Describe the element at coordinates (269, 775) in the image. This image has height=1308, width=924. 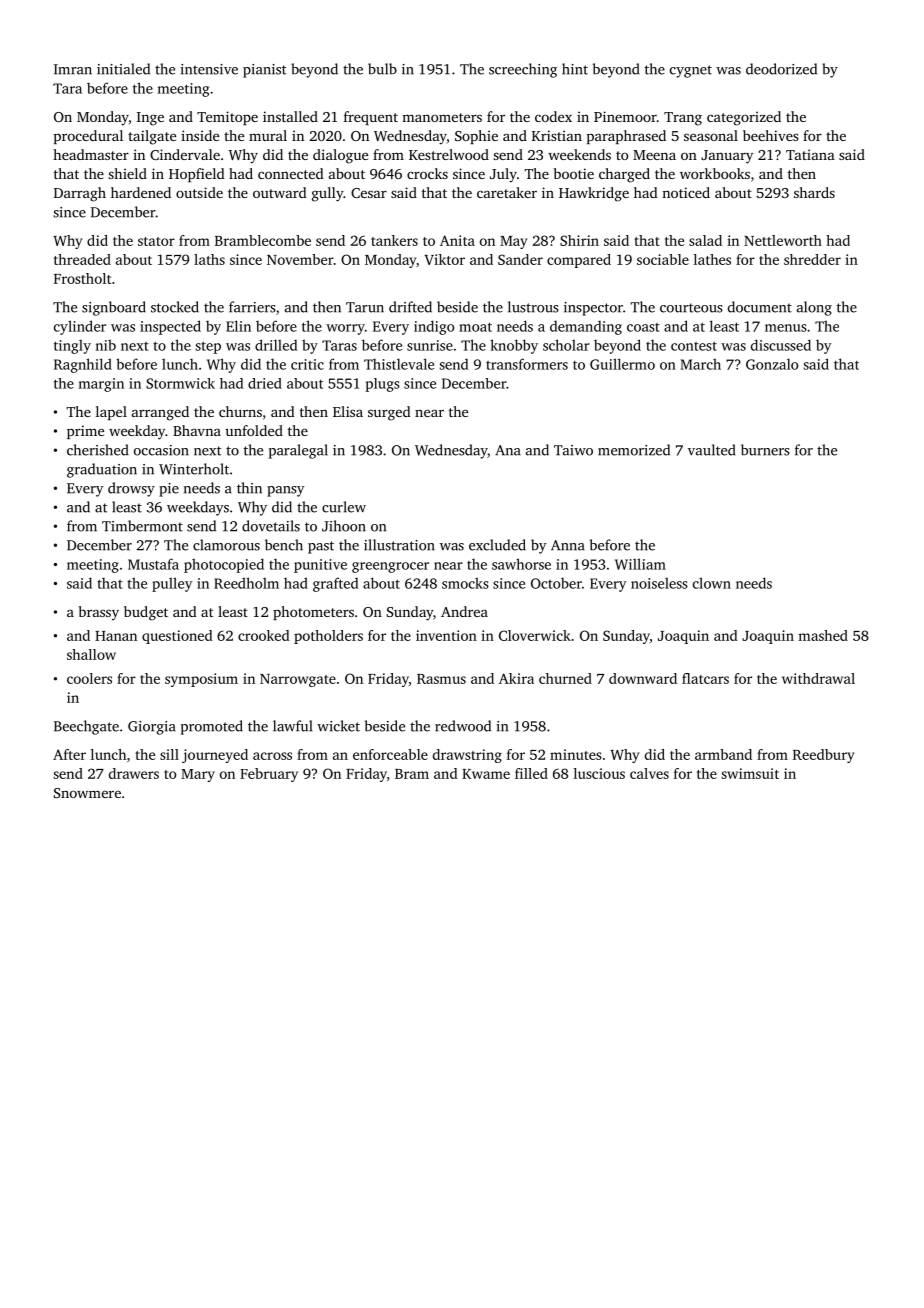
I see `February` at that location.
